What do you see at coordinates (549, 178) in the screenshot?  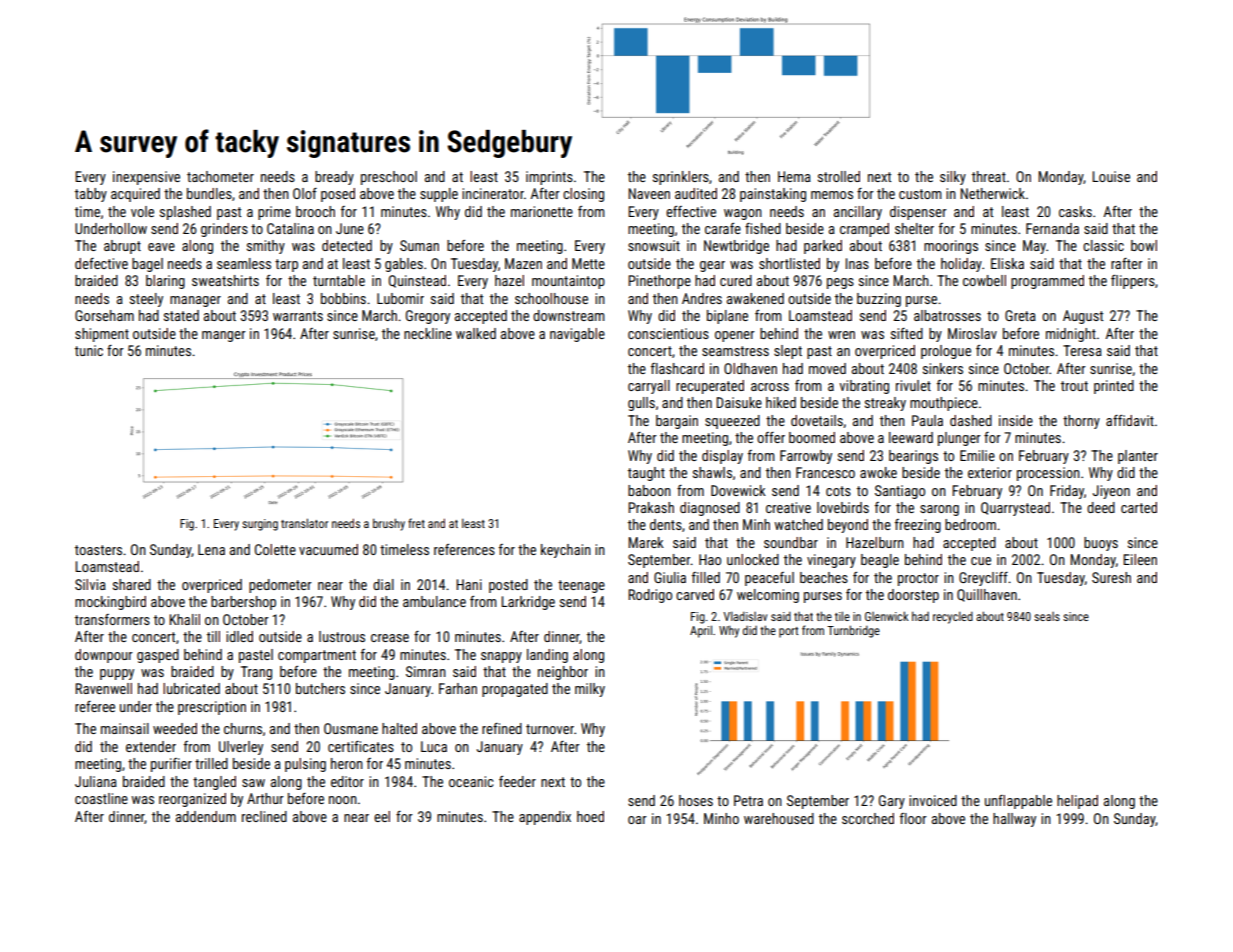 I see `imprints` at bounding box center [549, 178].
